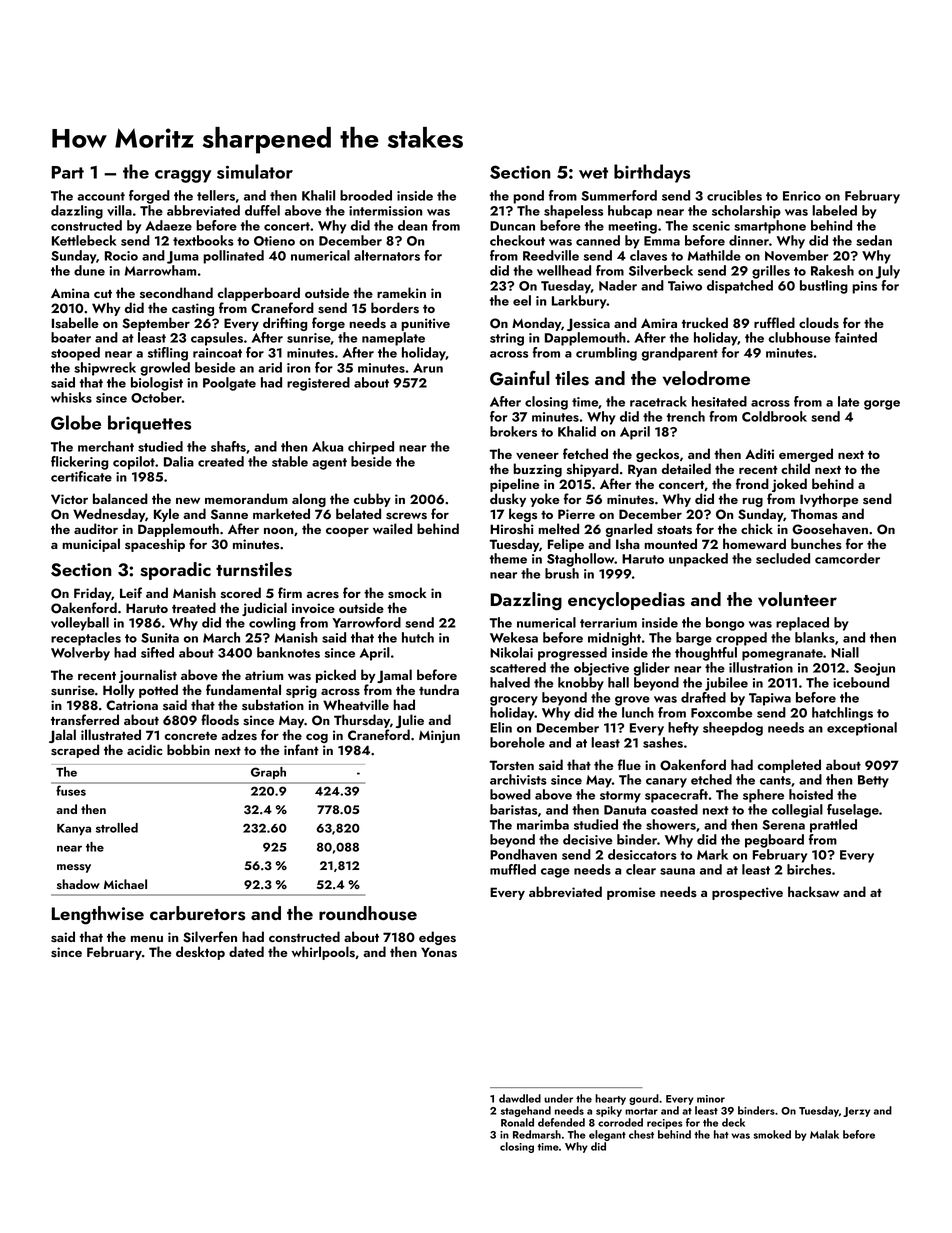  What do you see at coordinates (259, 294) in the screenshot?
I see `clapperboard` at bounding box center [259, 294].
